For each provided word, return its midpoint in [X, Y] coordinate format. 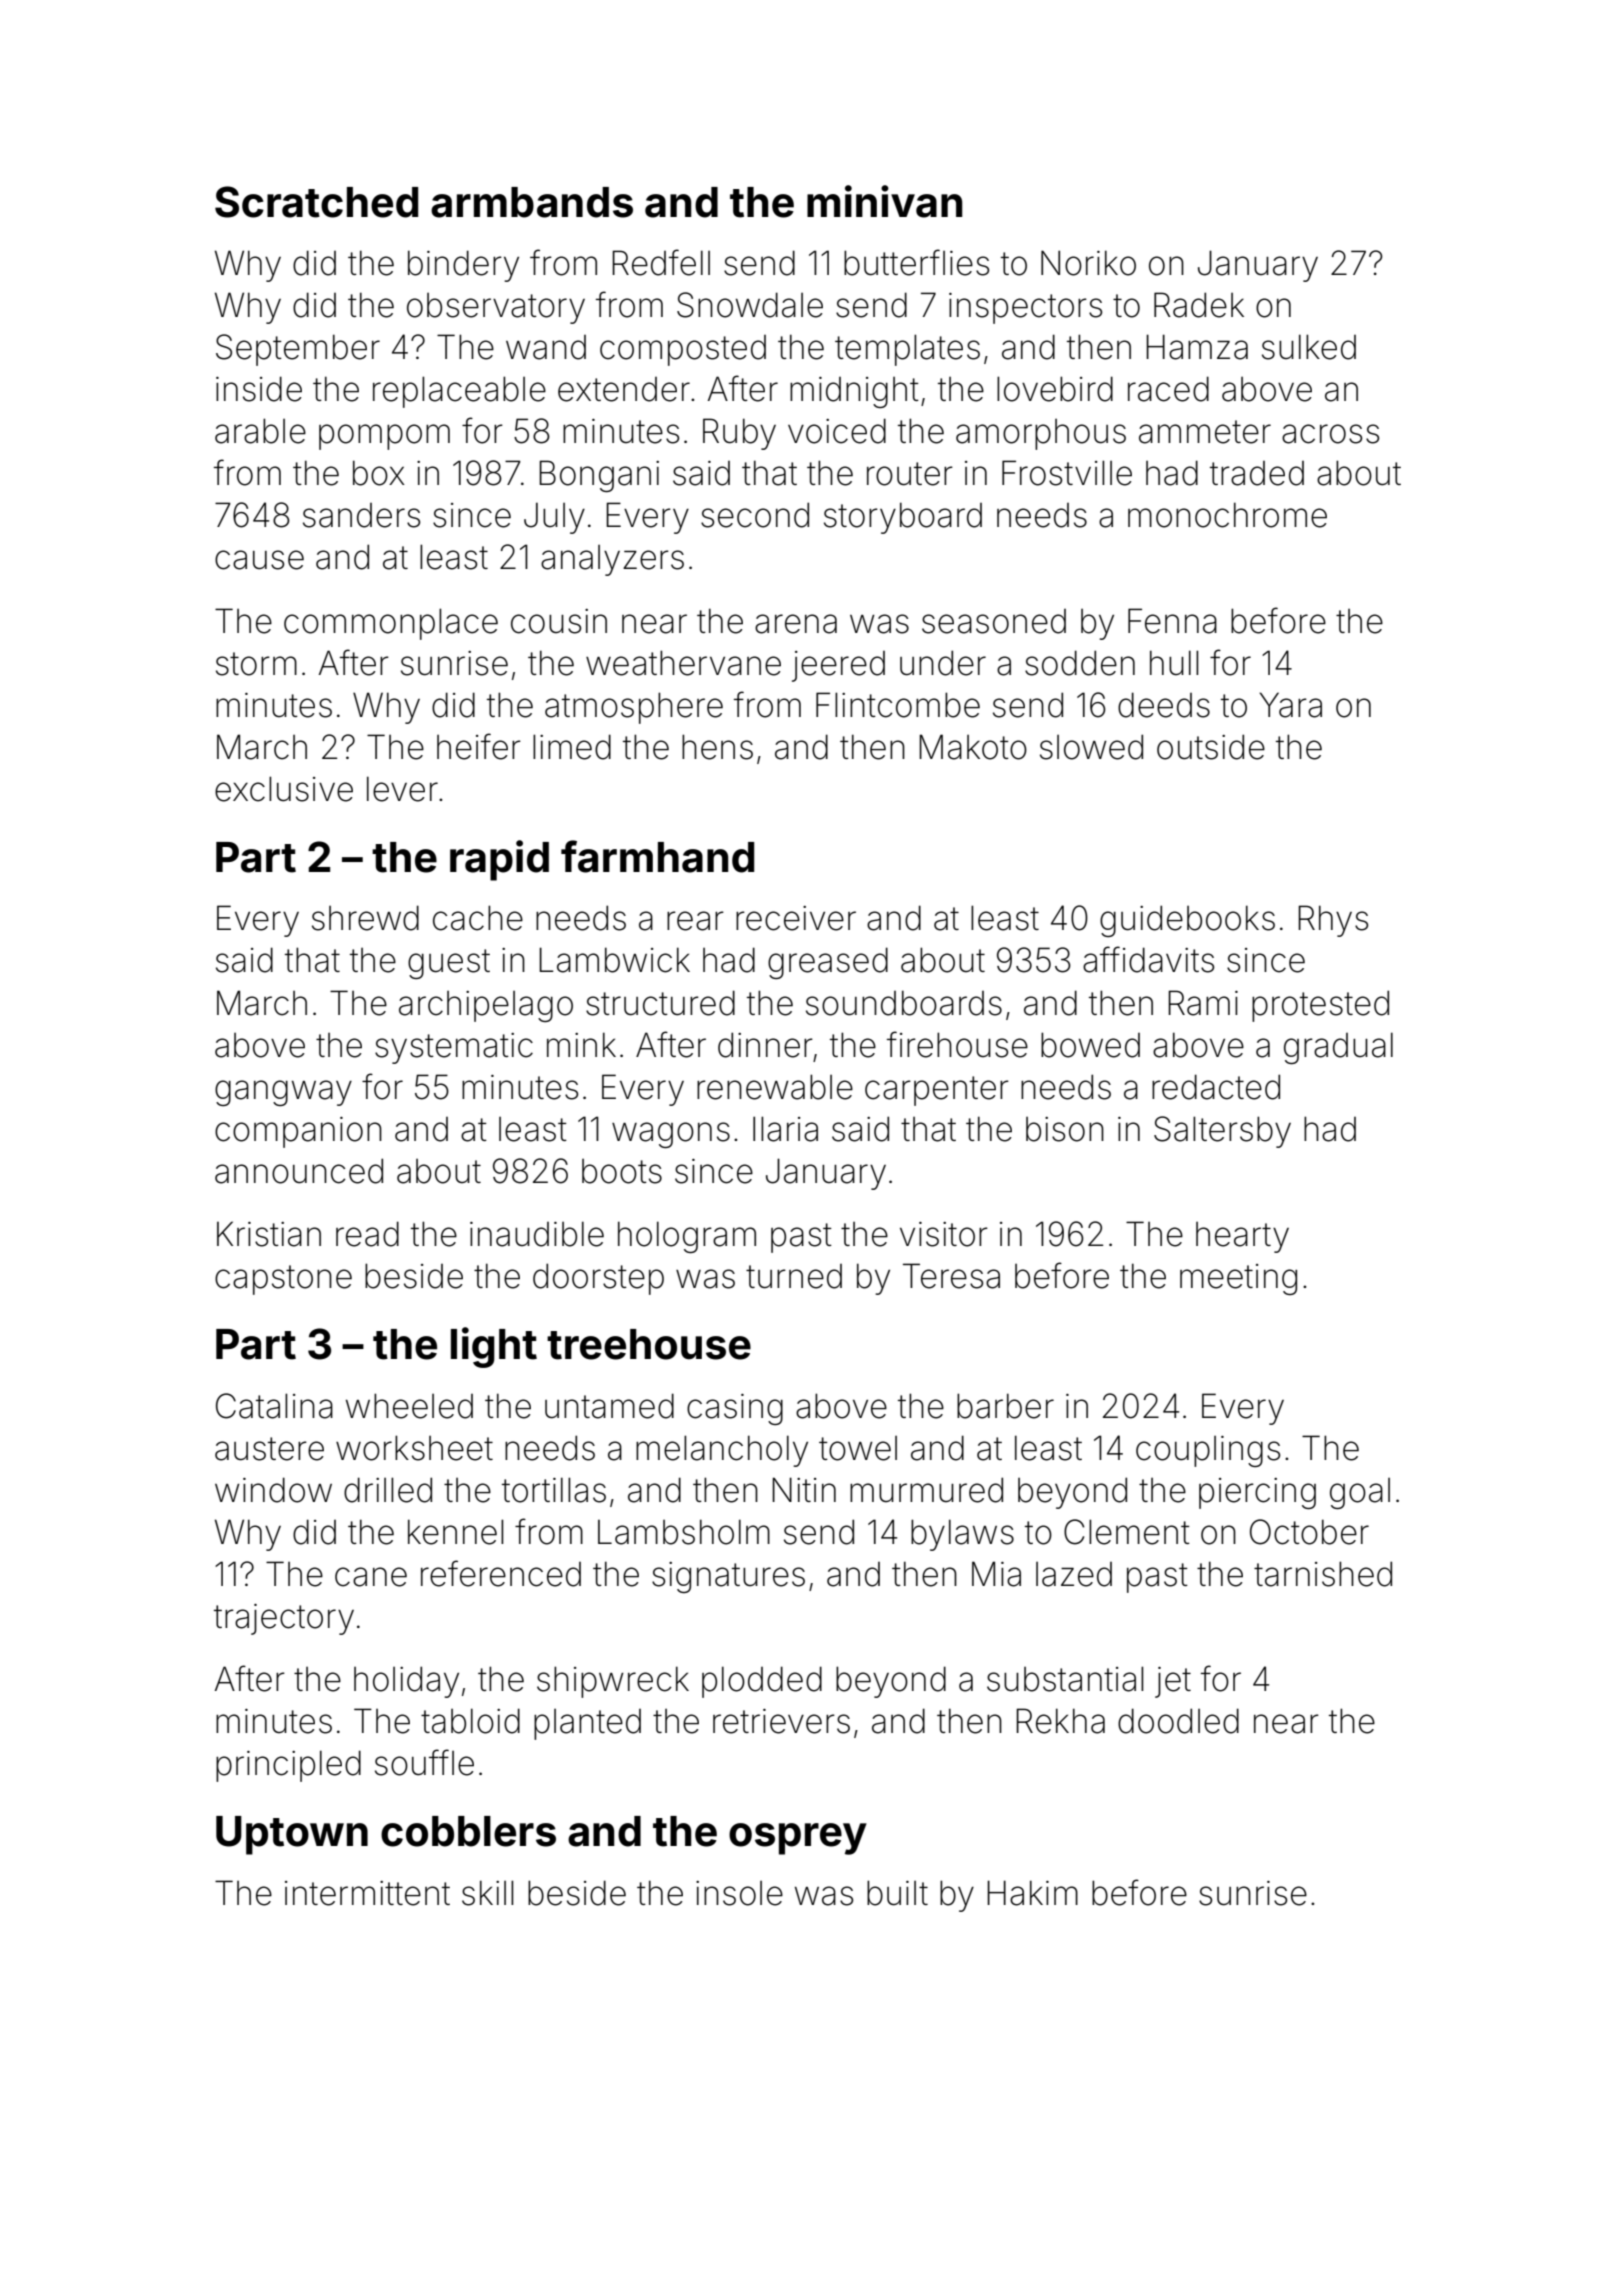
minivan [885, 201]
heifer [479, 746]
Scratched [316, 202]
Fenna [1172, 621]
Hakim [1032, 1893]
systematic [454, 1048]
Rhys [1333, 921]
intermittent [367, 1893]
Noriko [1088, 263]
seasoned [994, 621]
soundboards [904, 1003]
